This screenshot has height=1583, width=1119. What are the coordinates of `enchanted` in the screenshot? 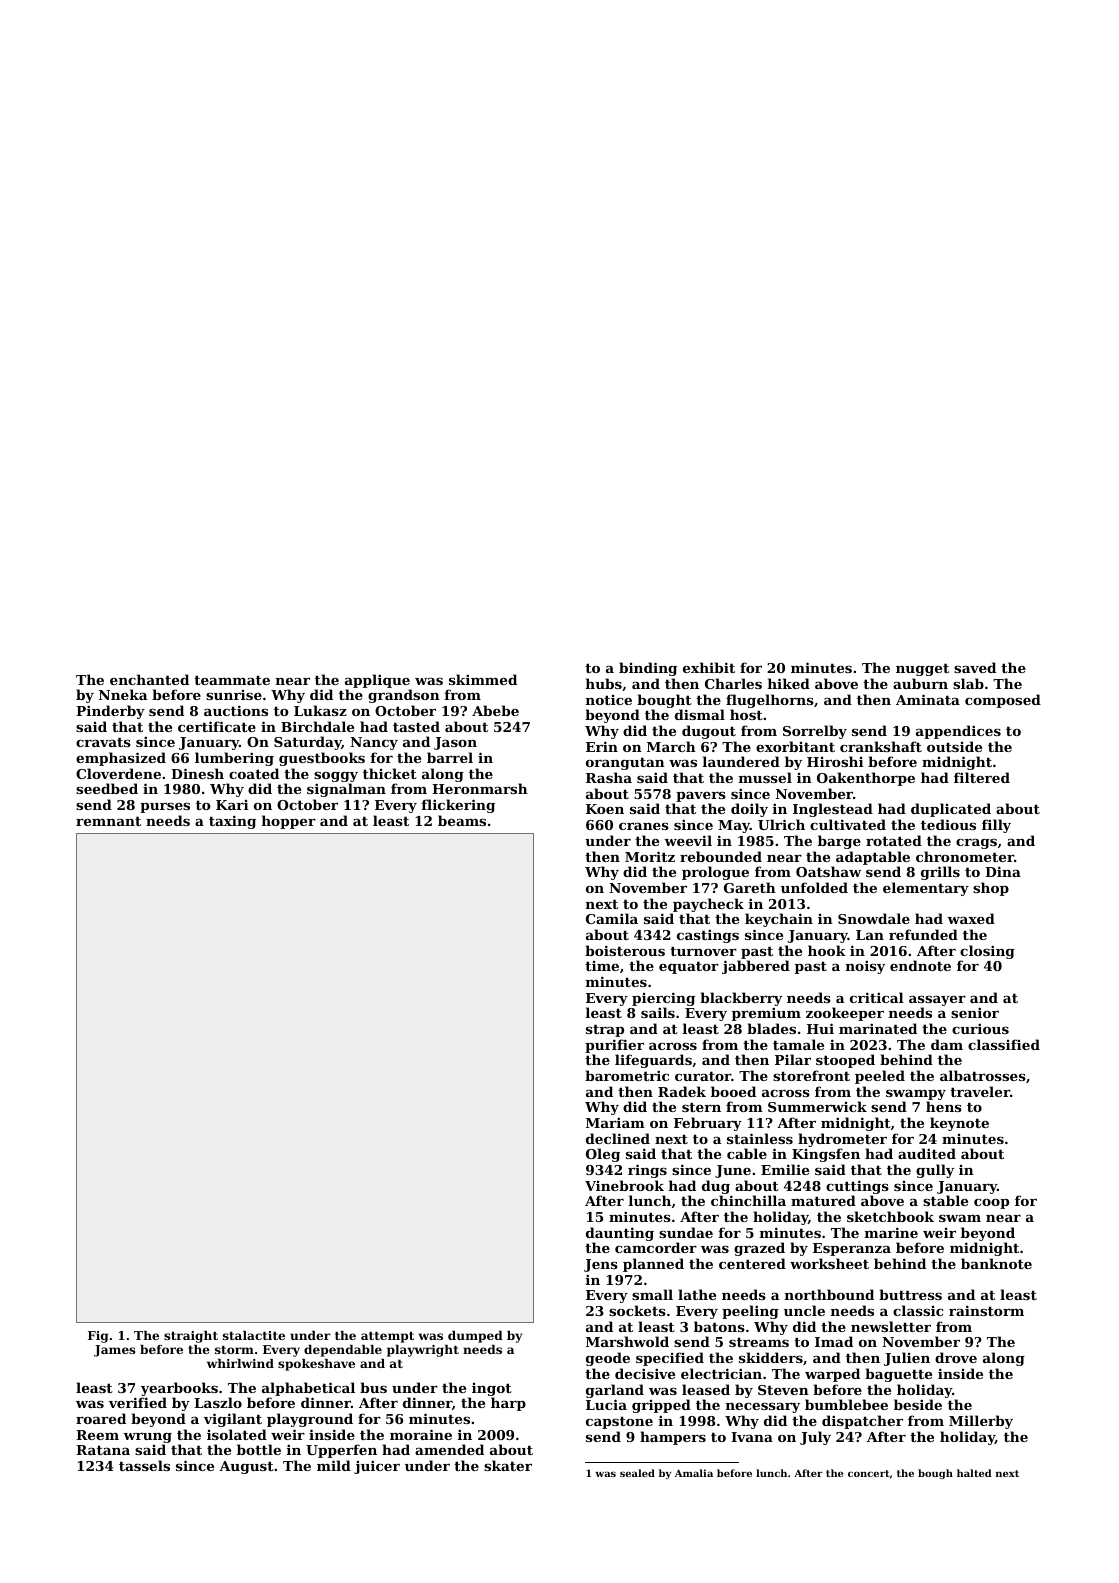 It's located at (149, 679).
